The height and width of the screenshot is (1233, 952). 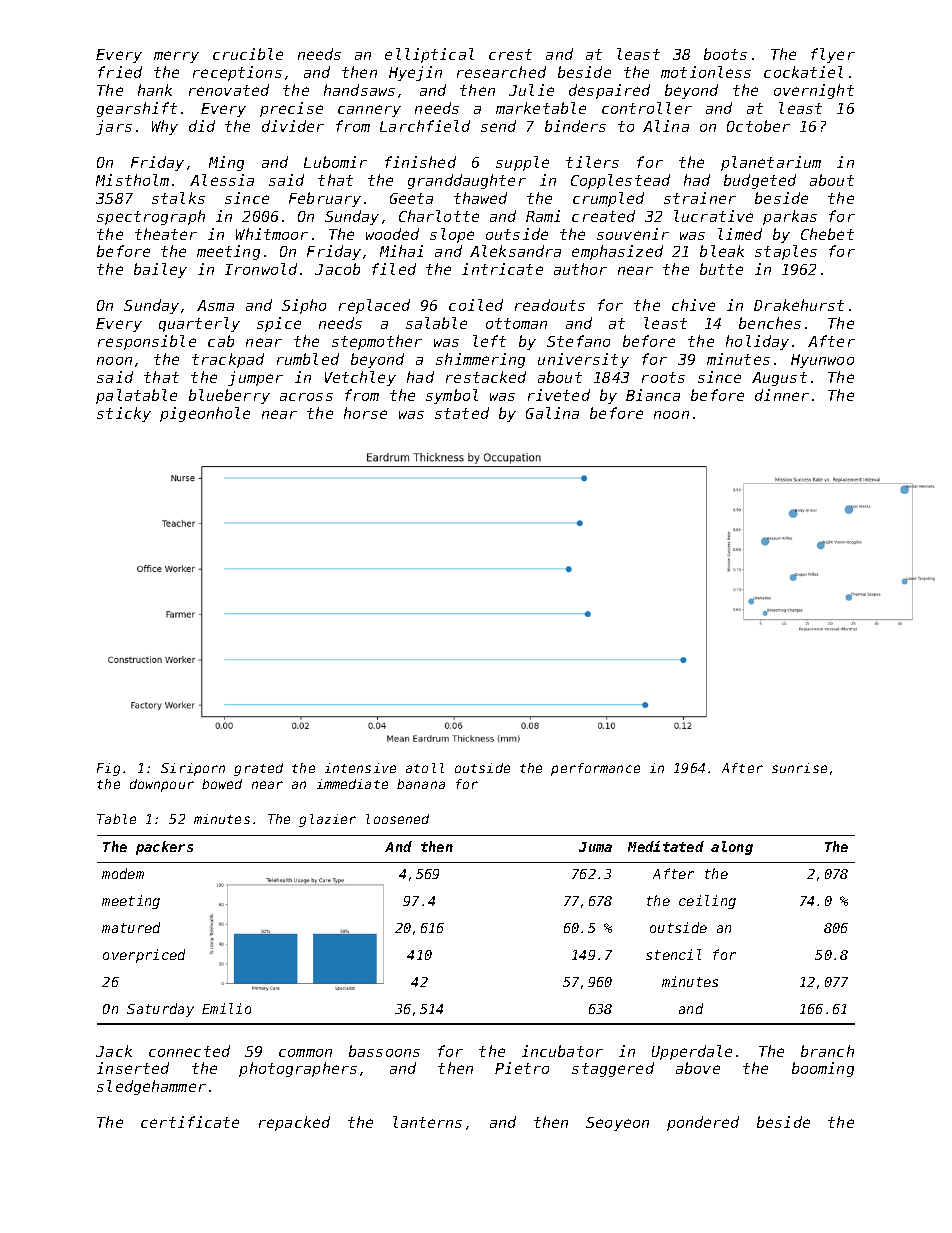 What do you see at coordinates (205, 414) in the screenshot?
I see `pigeonhole` at bounding box center [205, 414].
